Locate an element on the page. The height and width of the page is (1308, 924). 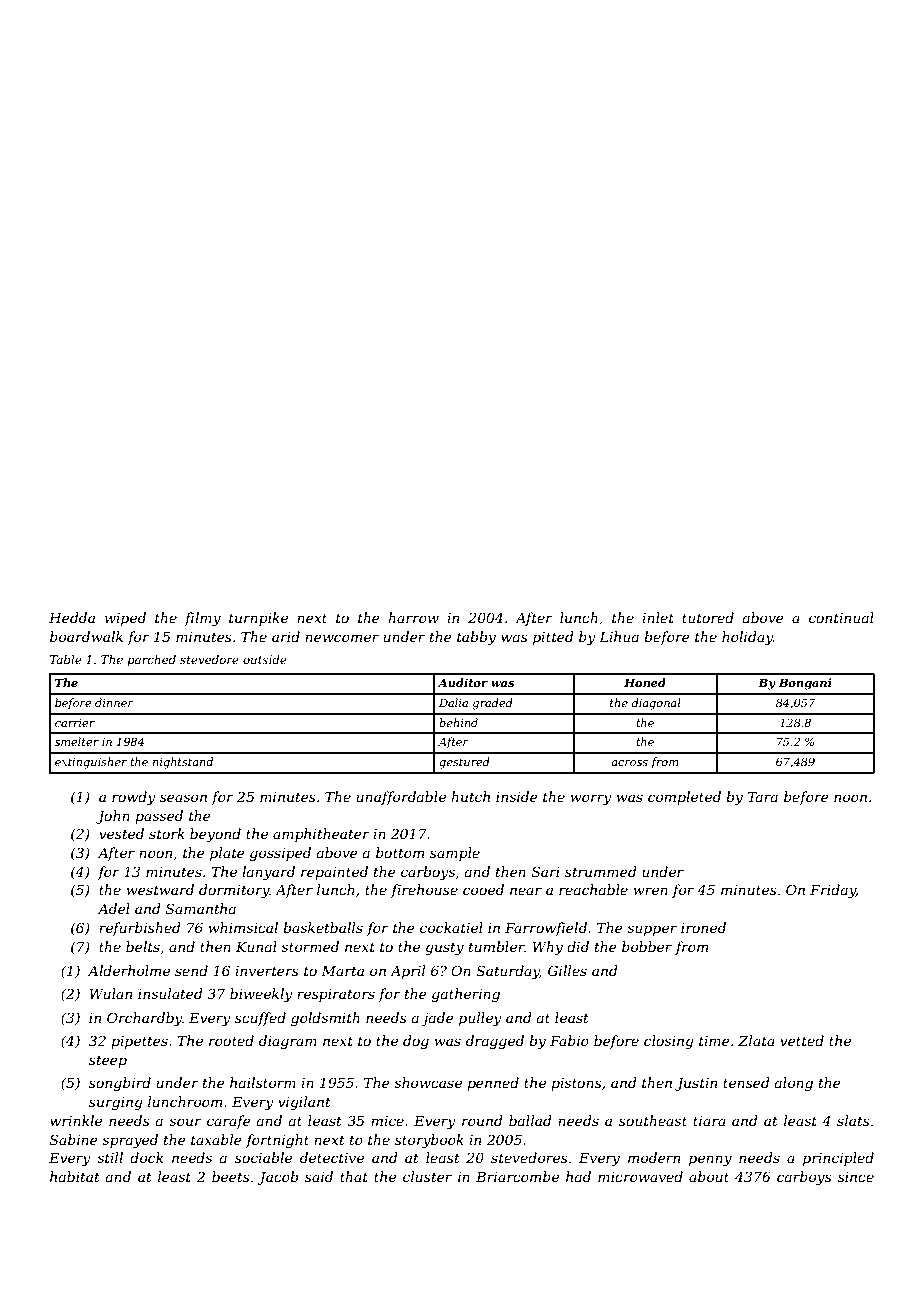
gathering is located at coordinates (466, 995).
